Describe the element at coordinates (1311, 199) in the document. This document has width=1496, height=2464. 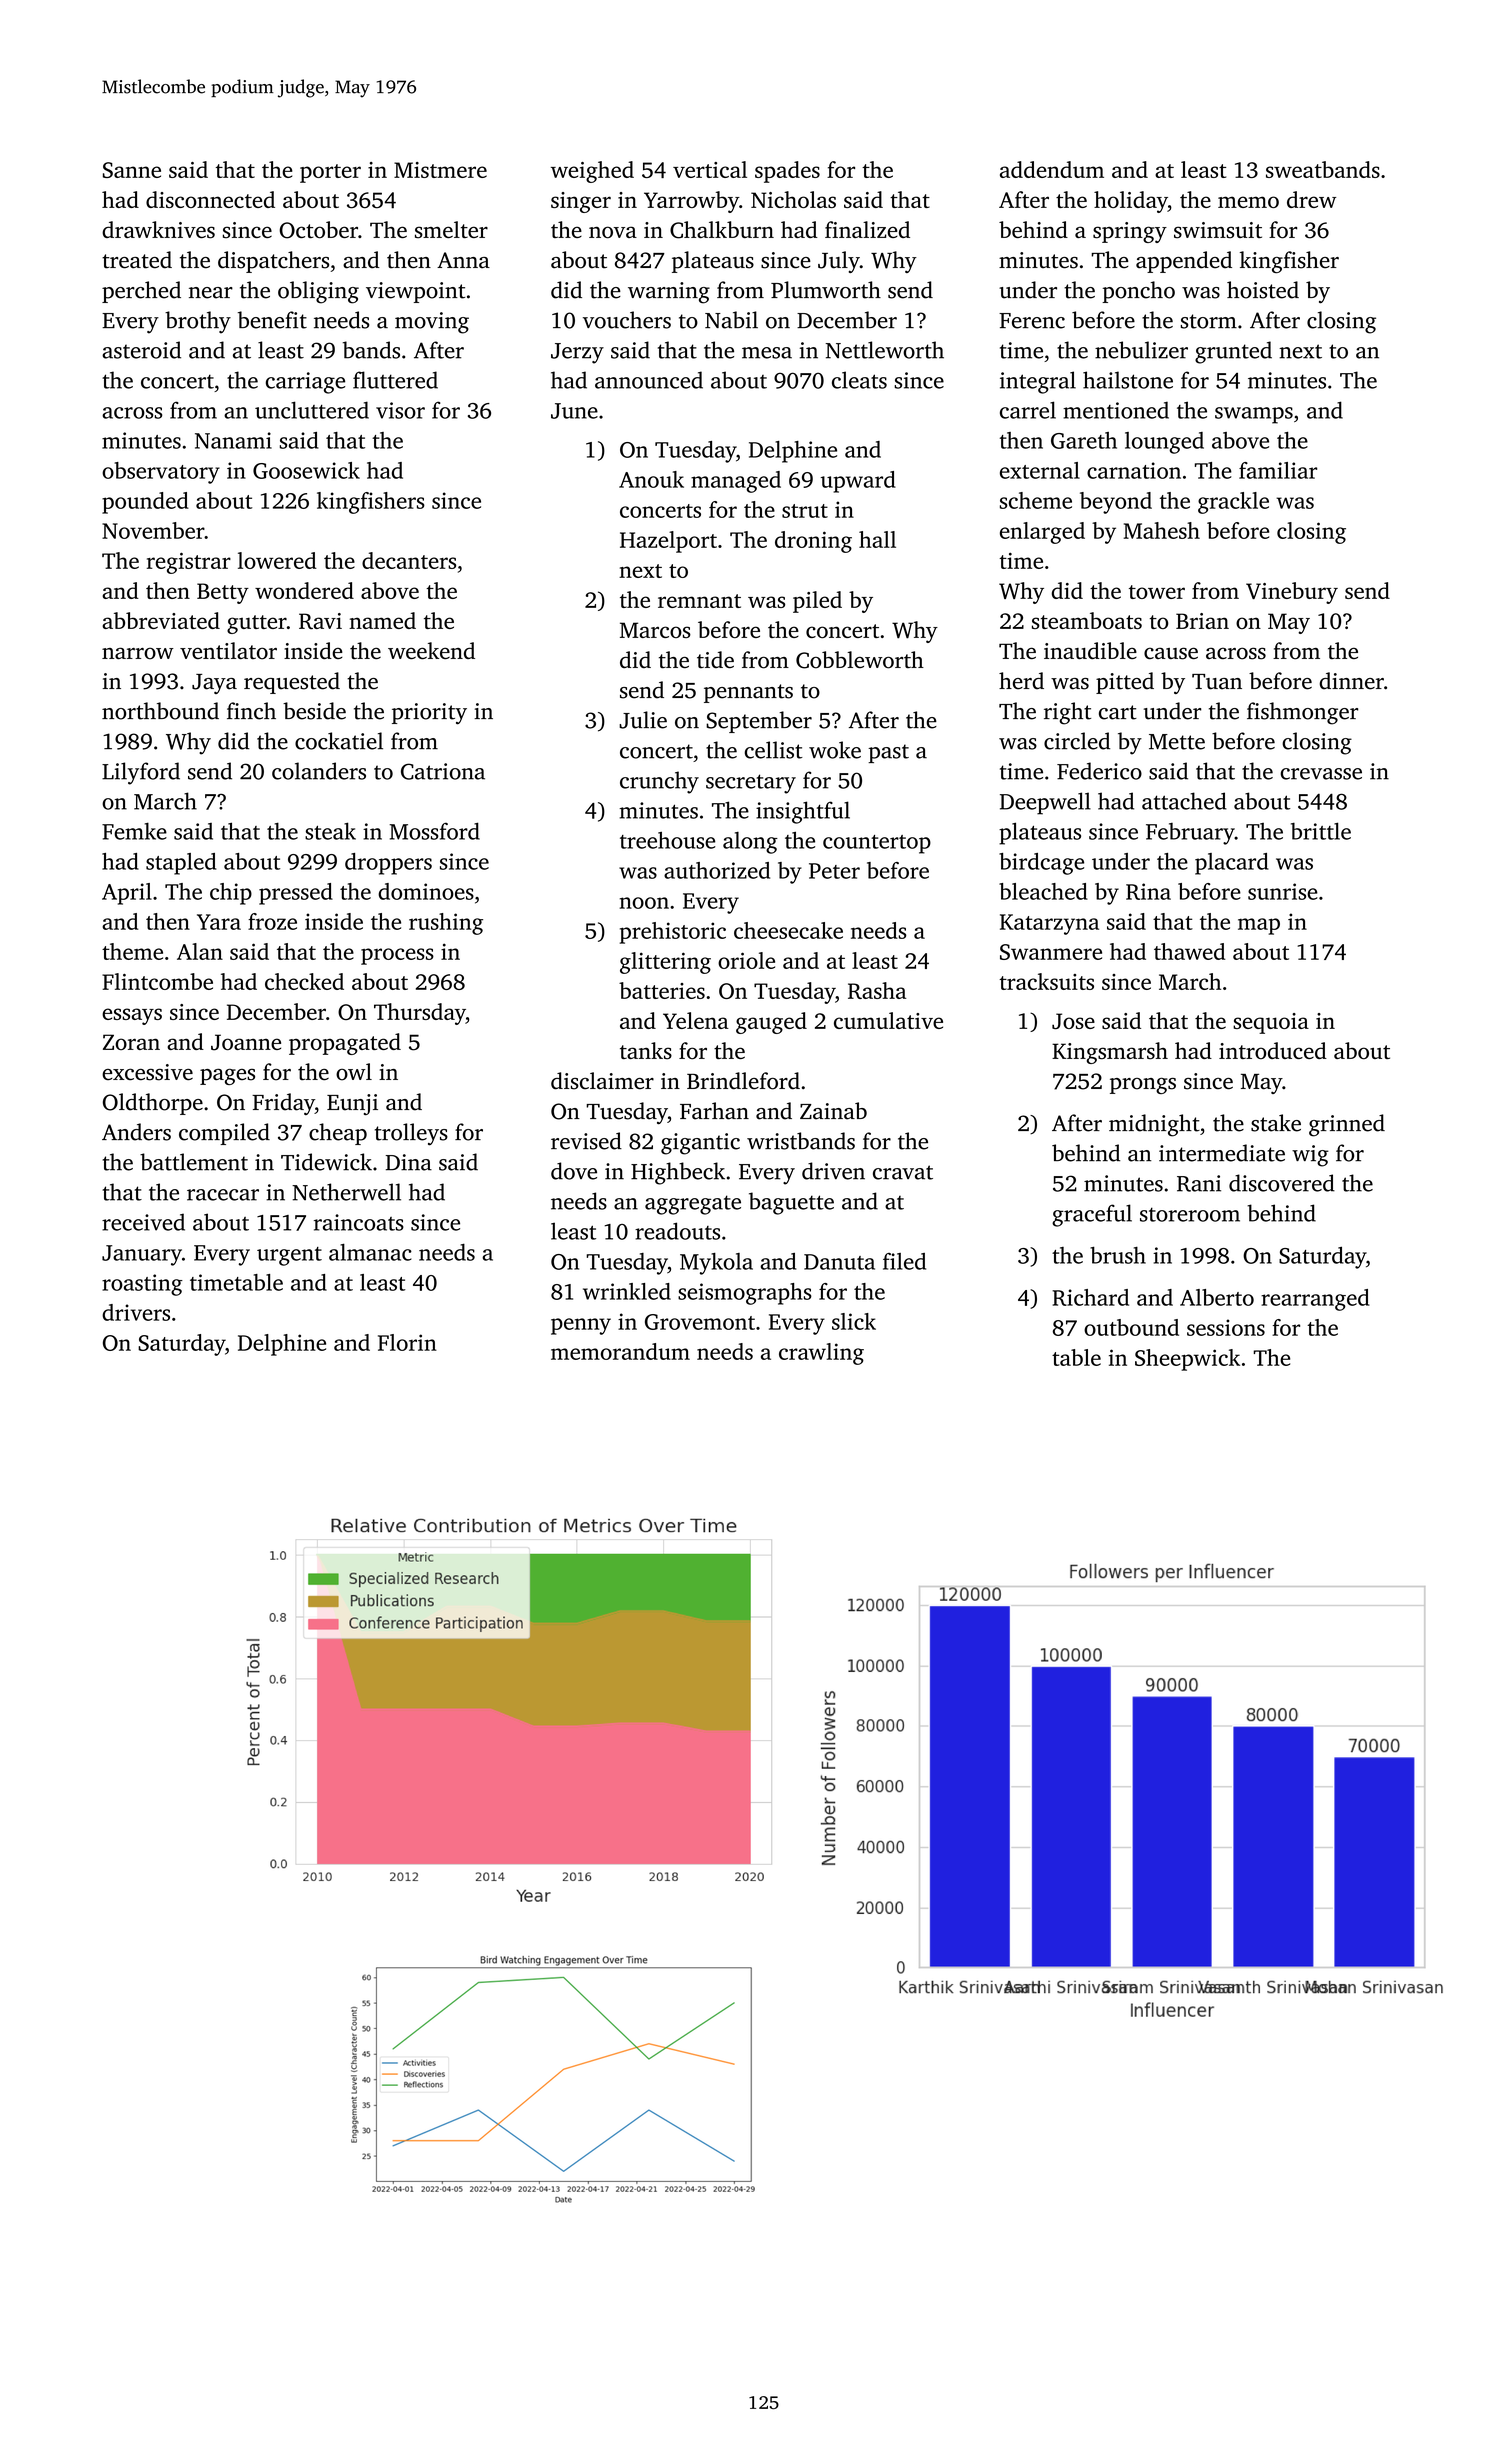
I see `drew` at that location.
